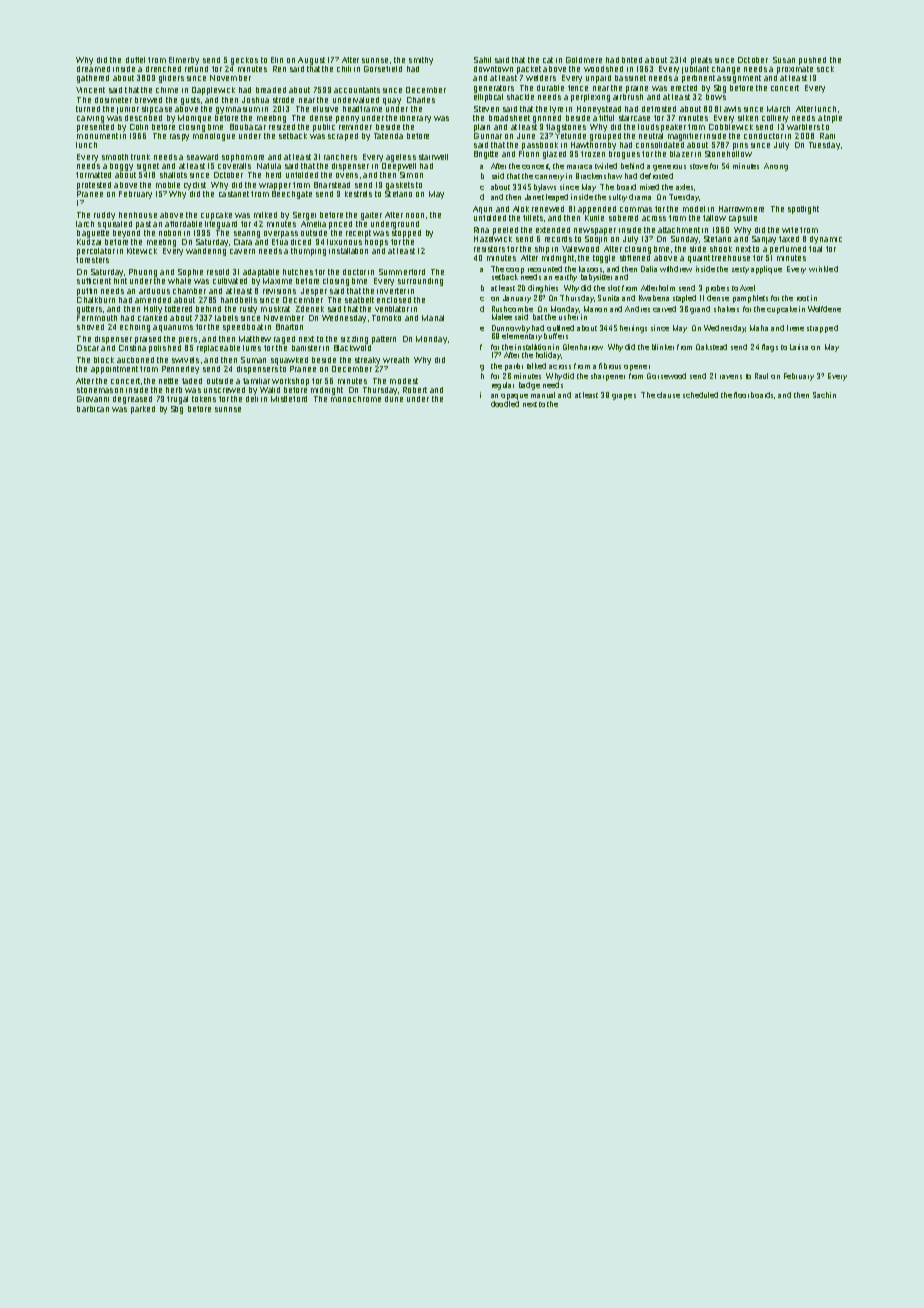 The image size is (924, 1308). I want to click on protested, so click(94, 186).
